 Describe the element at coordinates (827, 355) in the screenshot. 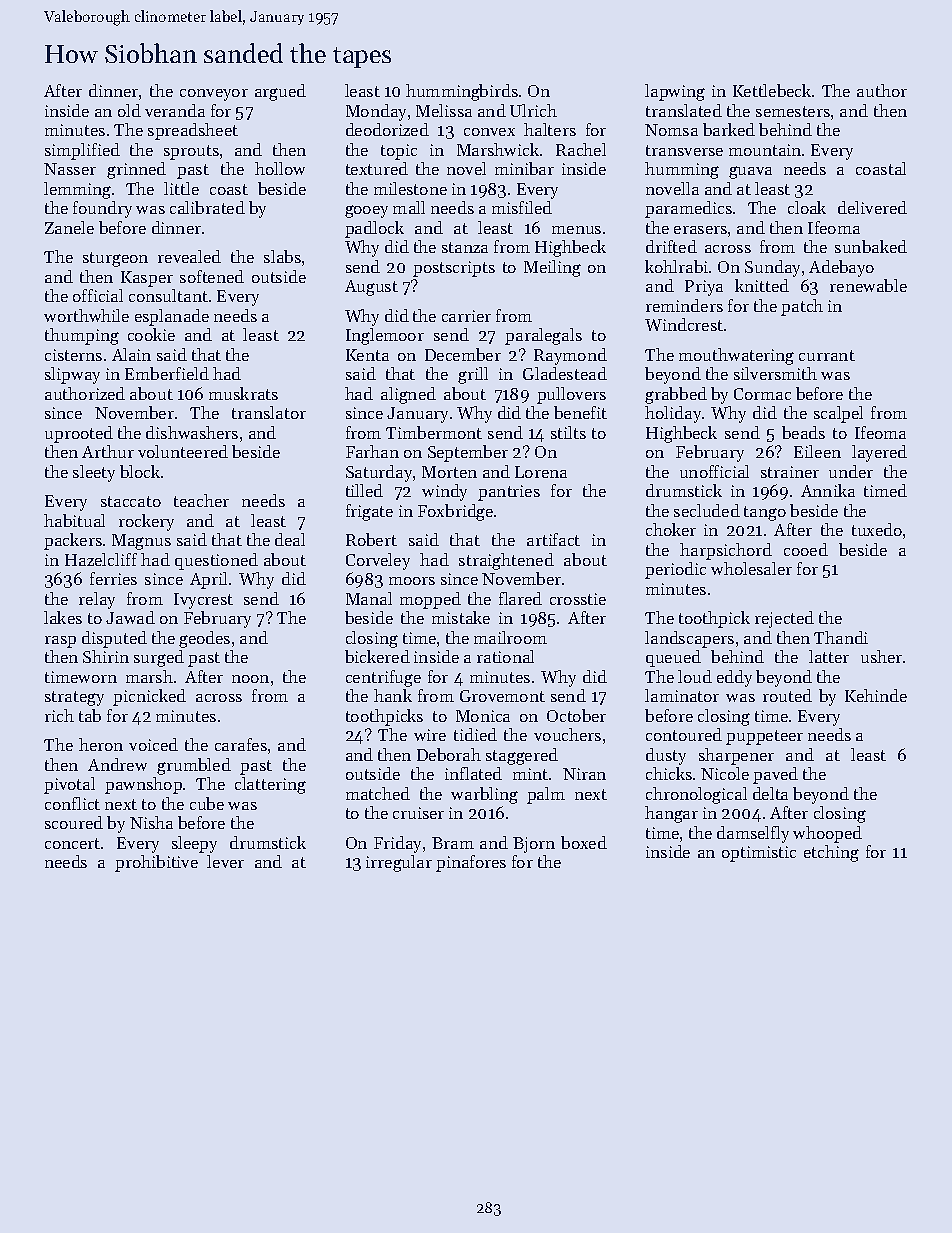

I see `currant` at that location.
